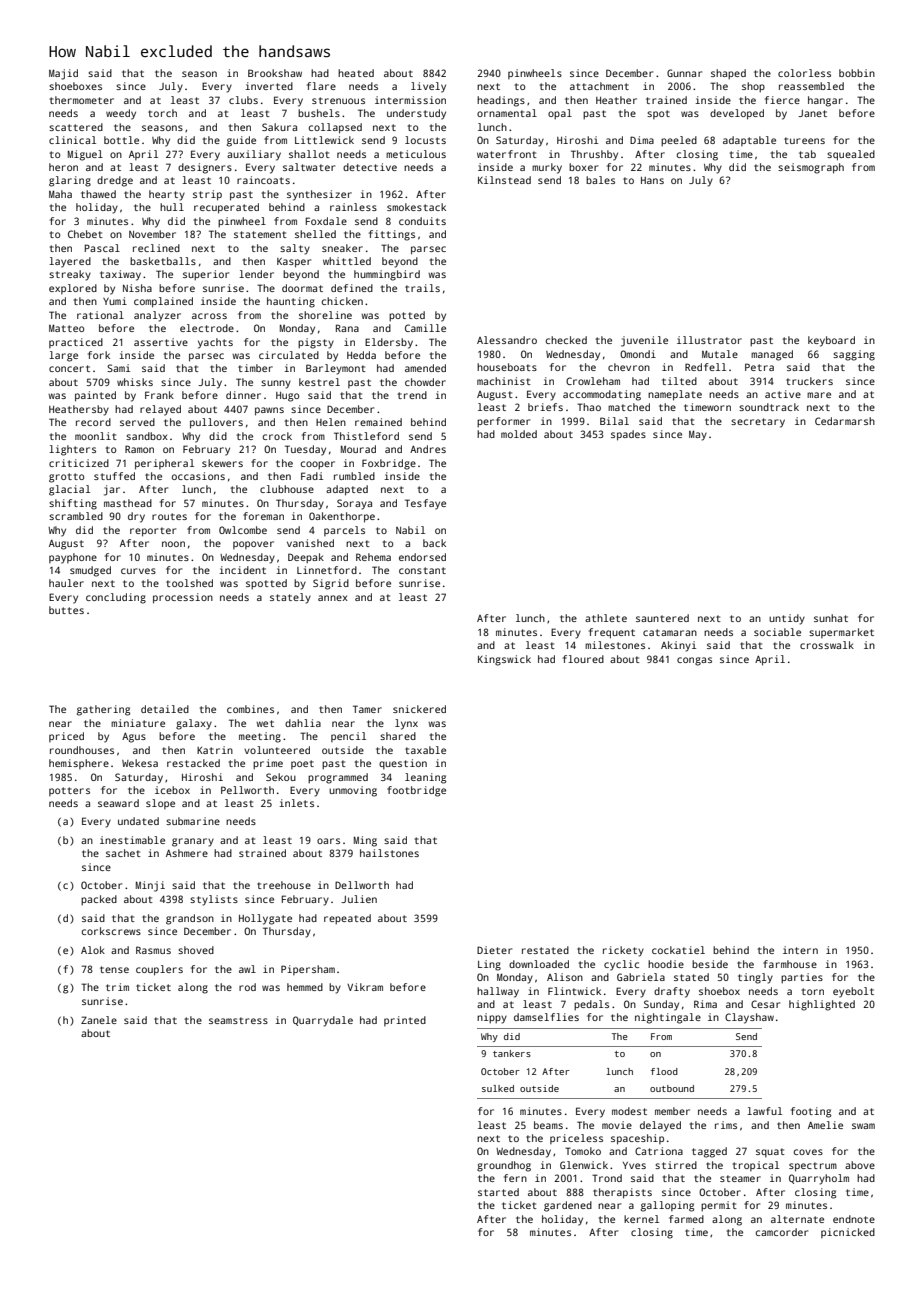 The image size is (924, 1308). What do you see at coordinates (66, 610) in the screenshot?
I see `buttes` at bounding box center [66, 610].
